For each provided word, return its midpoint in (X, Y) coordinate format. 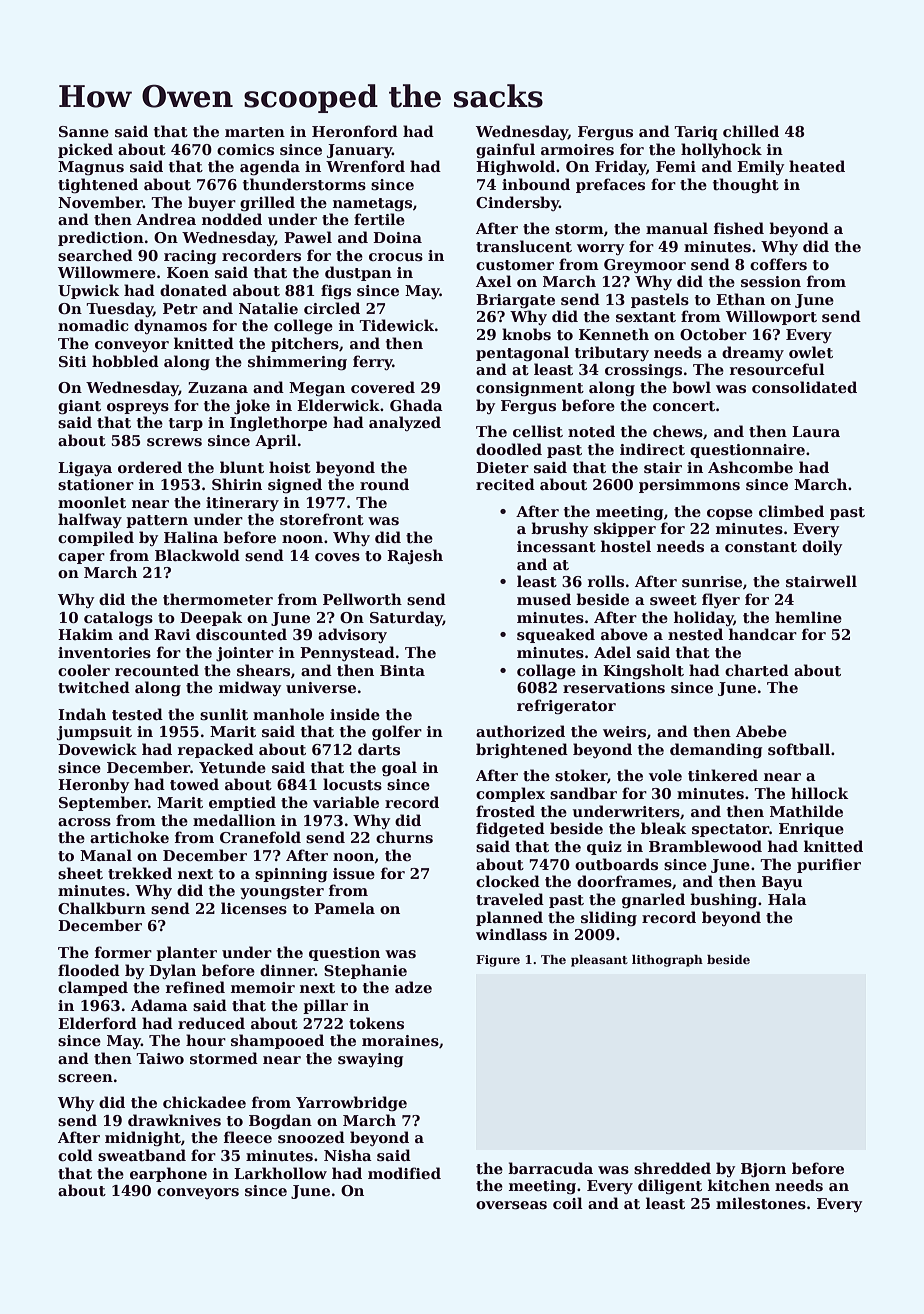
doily (822, 547)
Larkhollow (280, 1173)
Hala (787, 899)
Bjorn (763, 1170)
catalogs (118, 619)
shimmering (297, 363)
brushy (559, 529)
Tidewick (397, 325)
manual (677, 228)
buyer (212, 203)
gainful (505, 151)
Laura (816, 431)
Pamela (344, 908)
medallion (234, 820)
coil (568, 1203)
